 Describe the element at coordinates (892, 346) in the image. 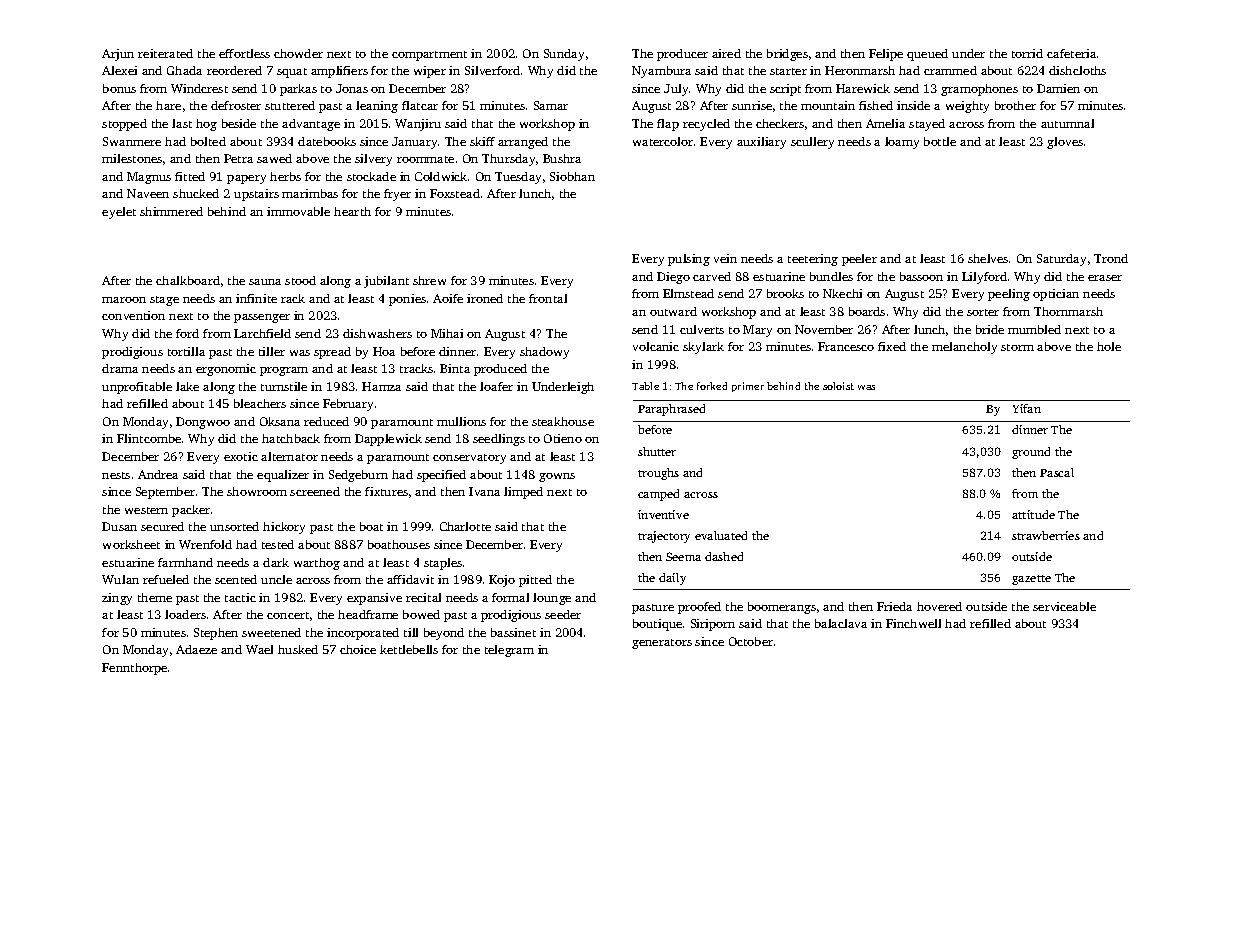

I see `fixed` at that location.
